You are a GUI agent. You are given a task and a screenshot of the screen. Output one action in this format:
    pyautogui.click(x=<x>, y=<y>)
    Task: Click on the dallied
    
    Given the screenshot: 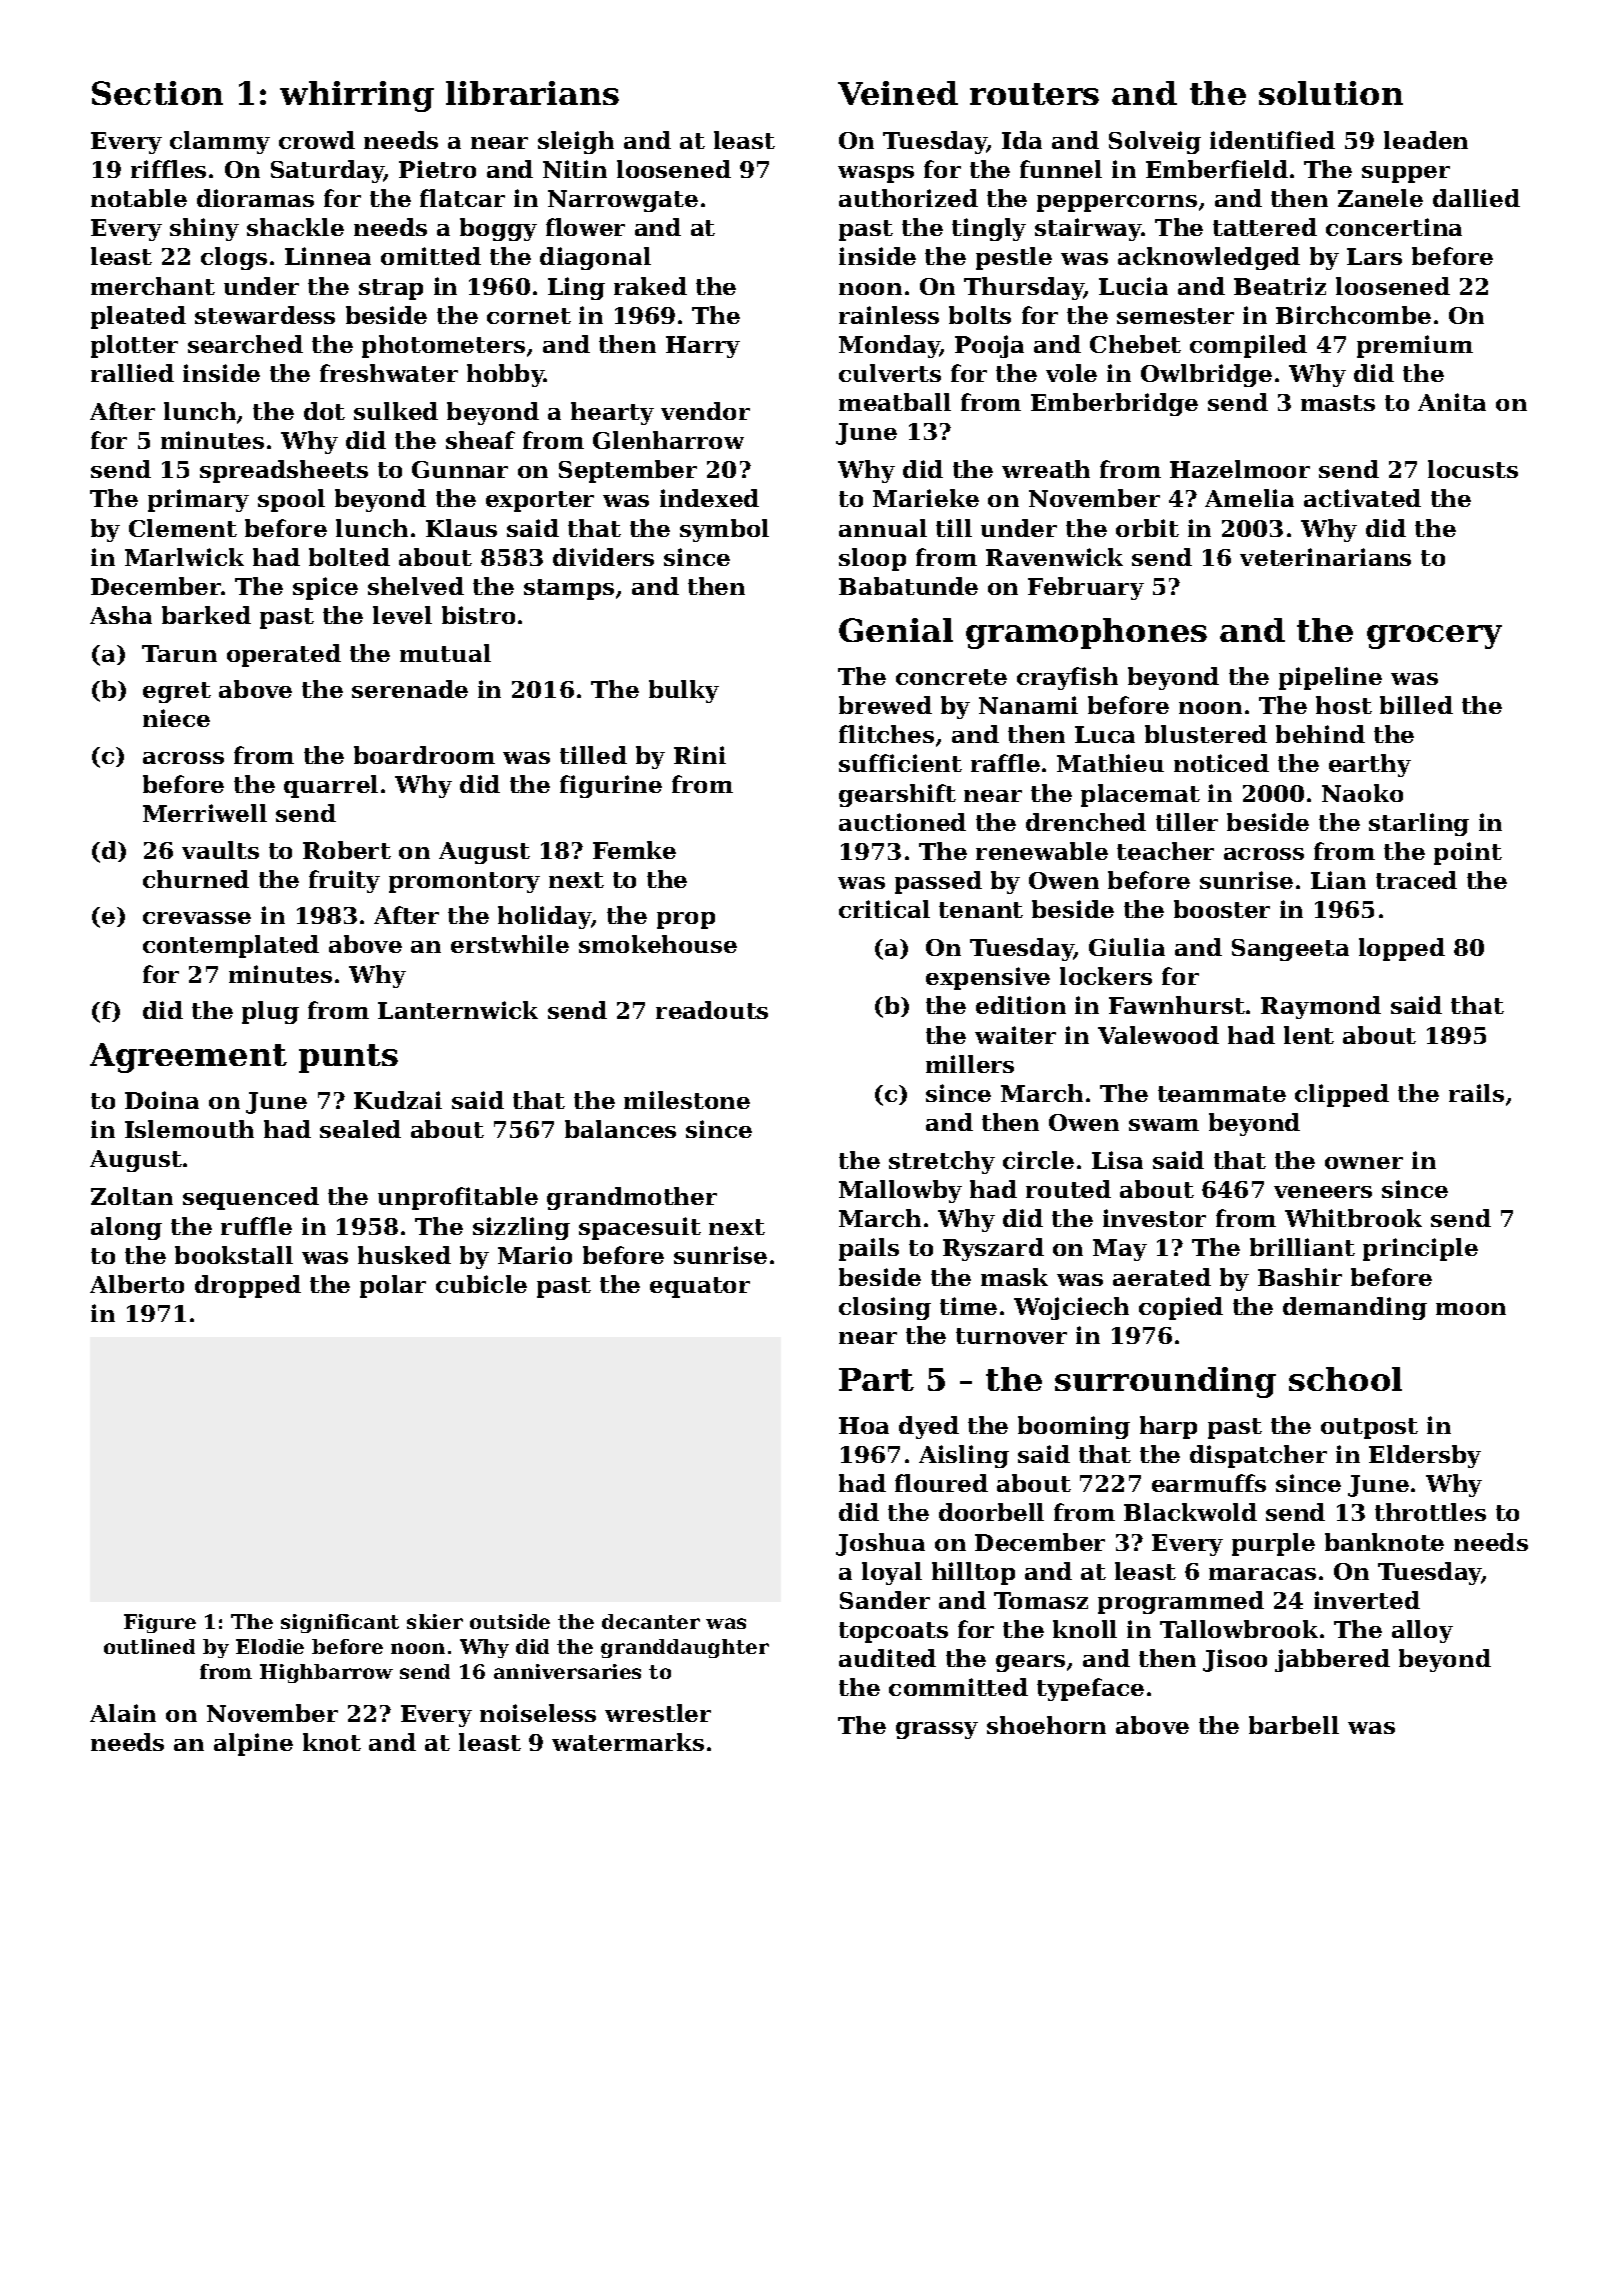 What is the action you would take?
    pyautogui.click(x=1476, y=198)
